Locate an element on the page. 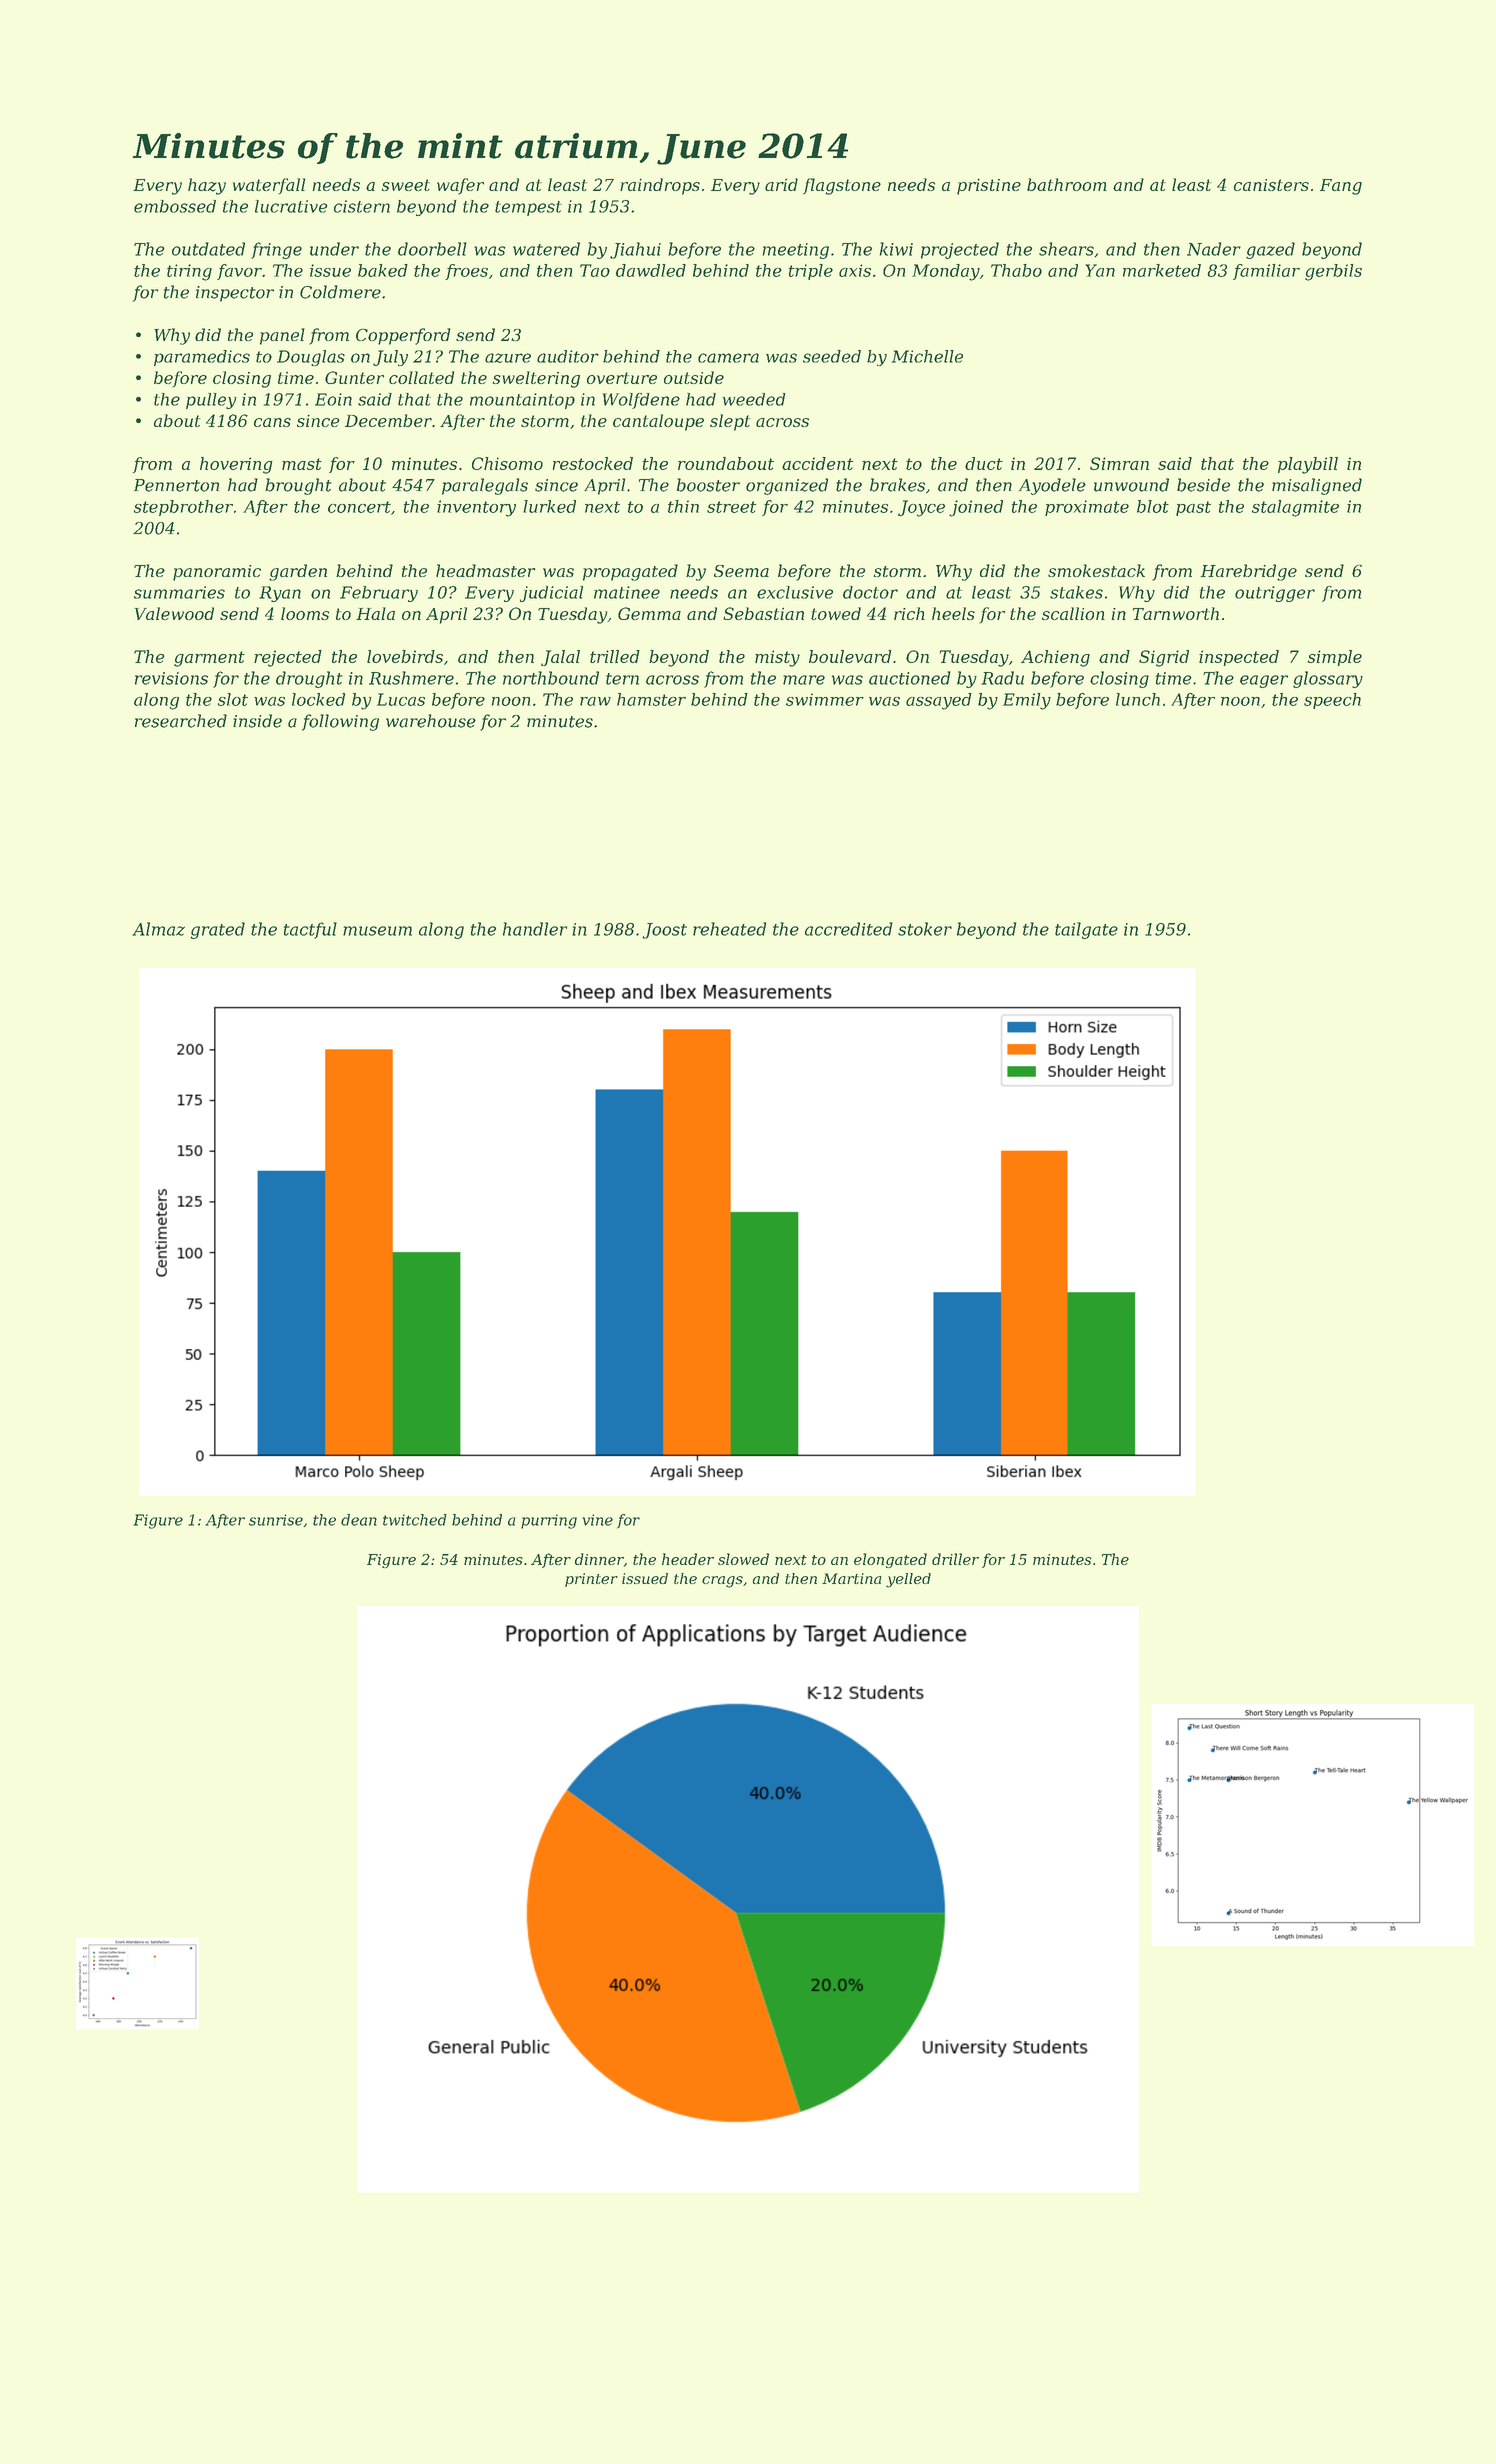 This page has height=2464, width=1496. outrigger is located at coordinates (1275, 594).
